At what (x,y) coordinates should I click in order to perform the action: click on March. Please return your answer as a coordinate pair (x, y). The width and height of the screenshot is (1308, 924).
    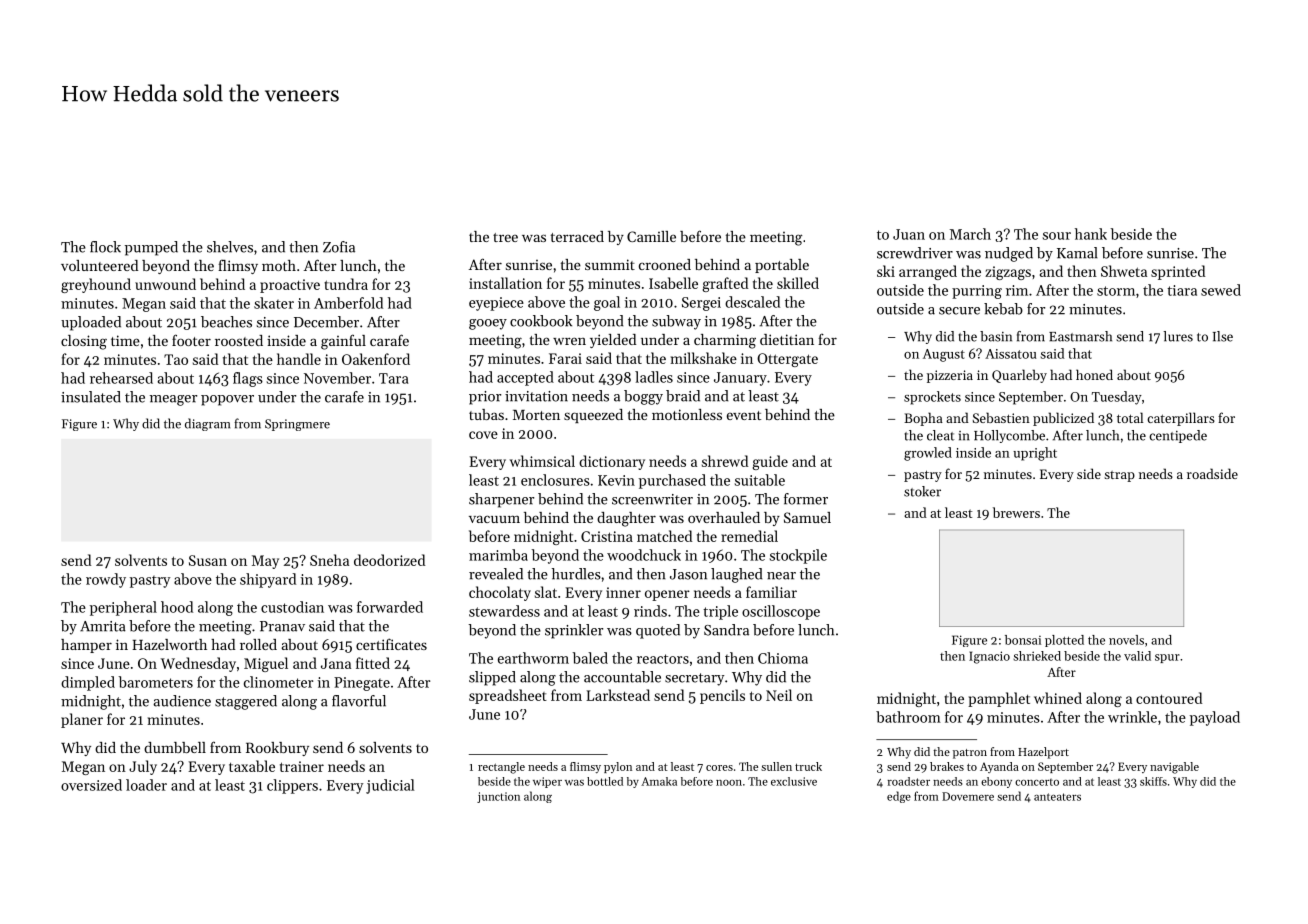
    Looking at the image, I should click on (970, 234).
